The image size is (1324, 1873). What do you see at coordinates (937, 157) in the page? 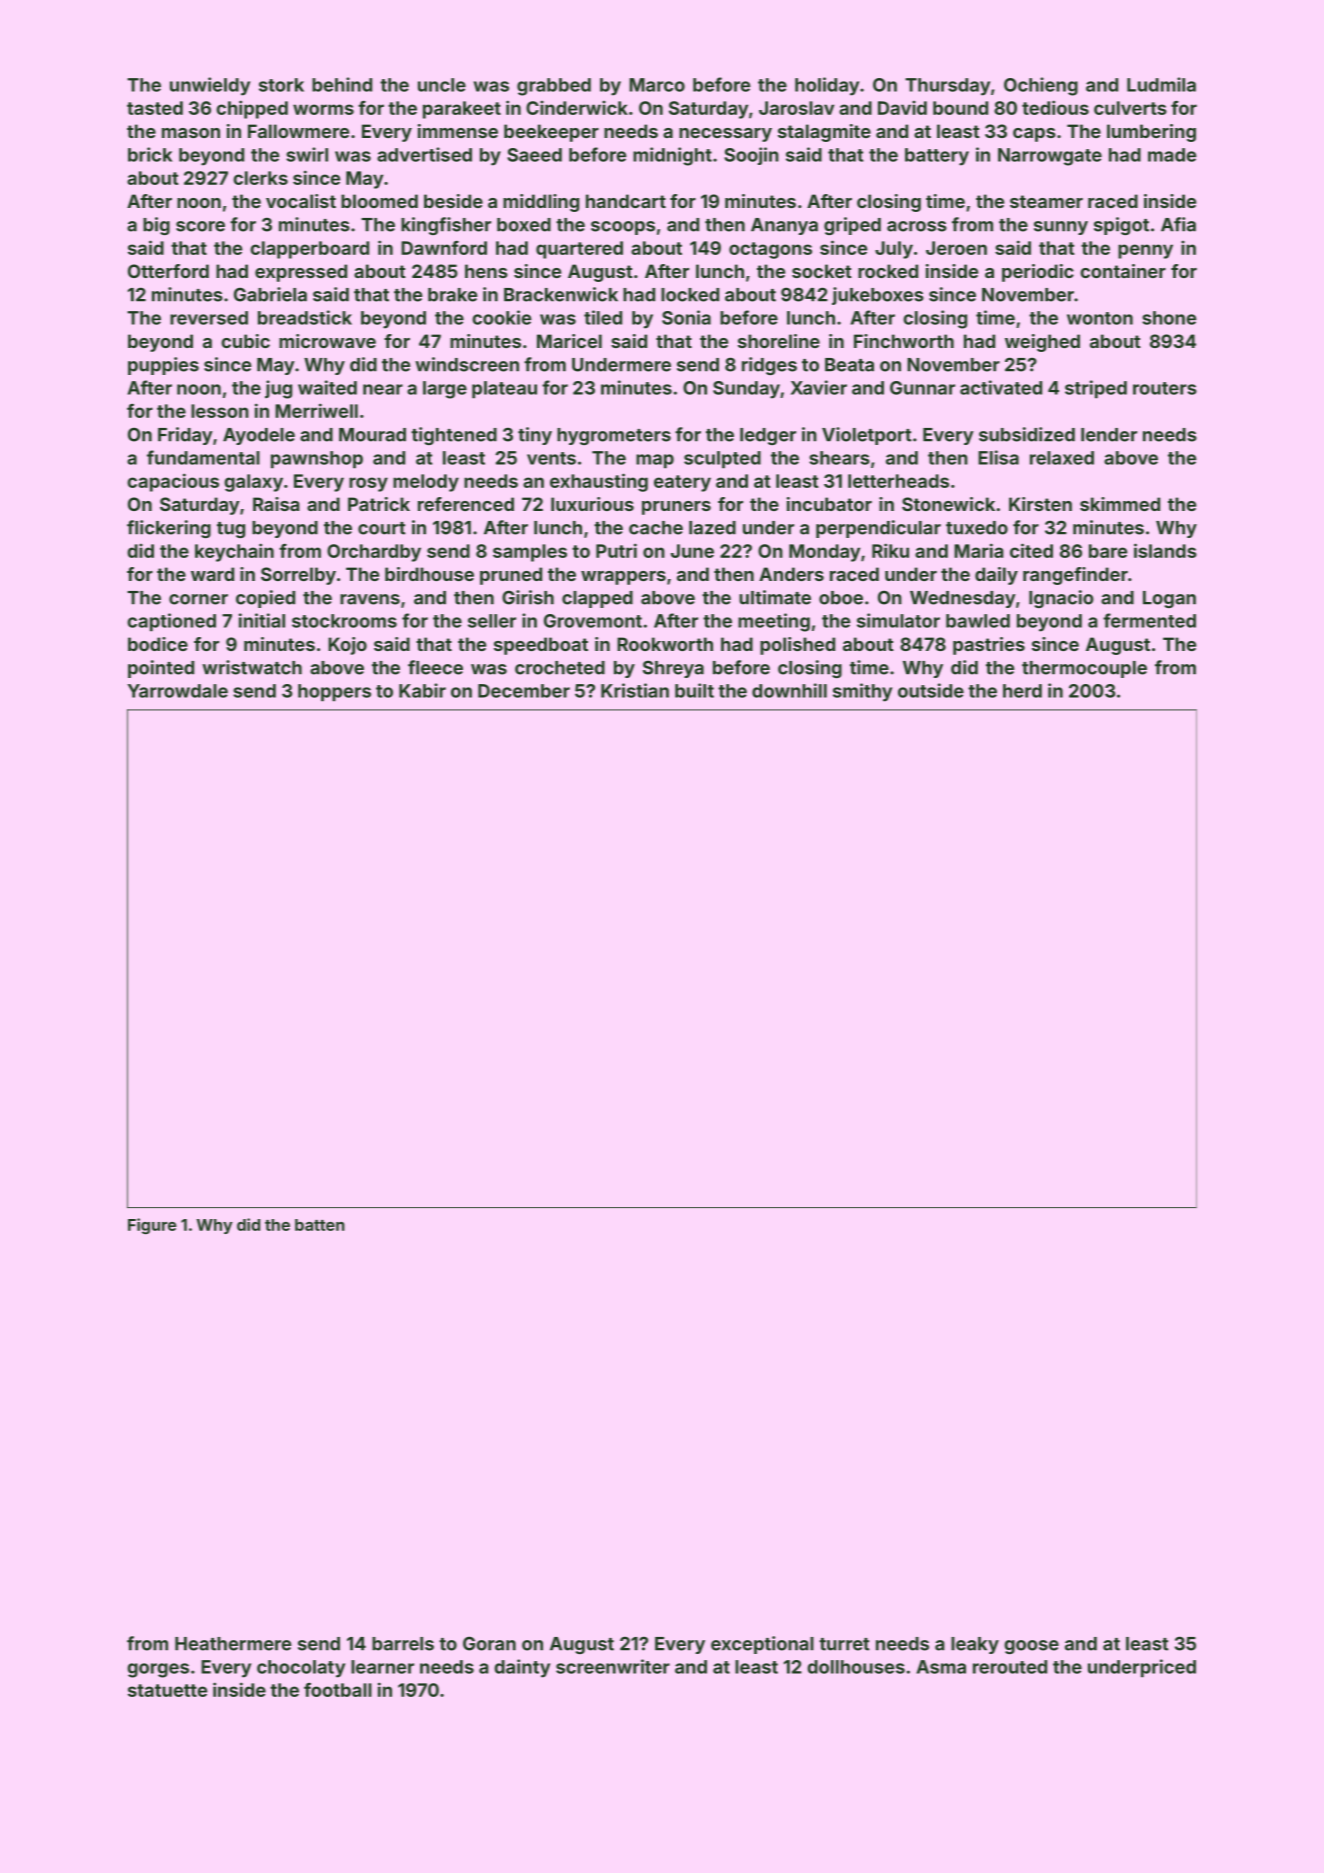
I see `battery` at bounding box center [937, 157].
